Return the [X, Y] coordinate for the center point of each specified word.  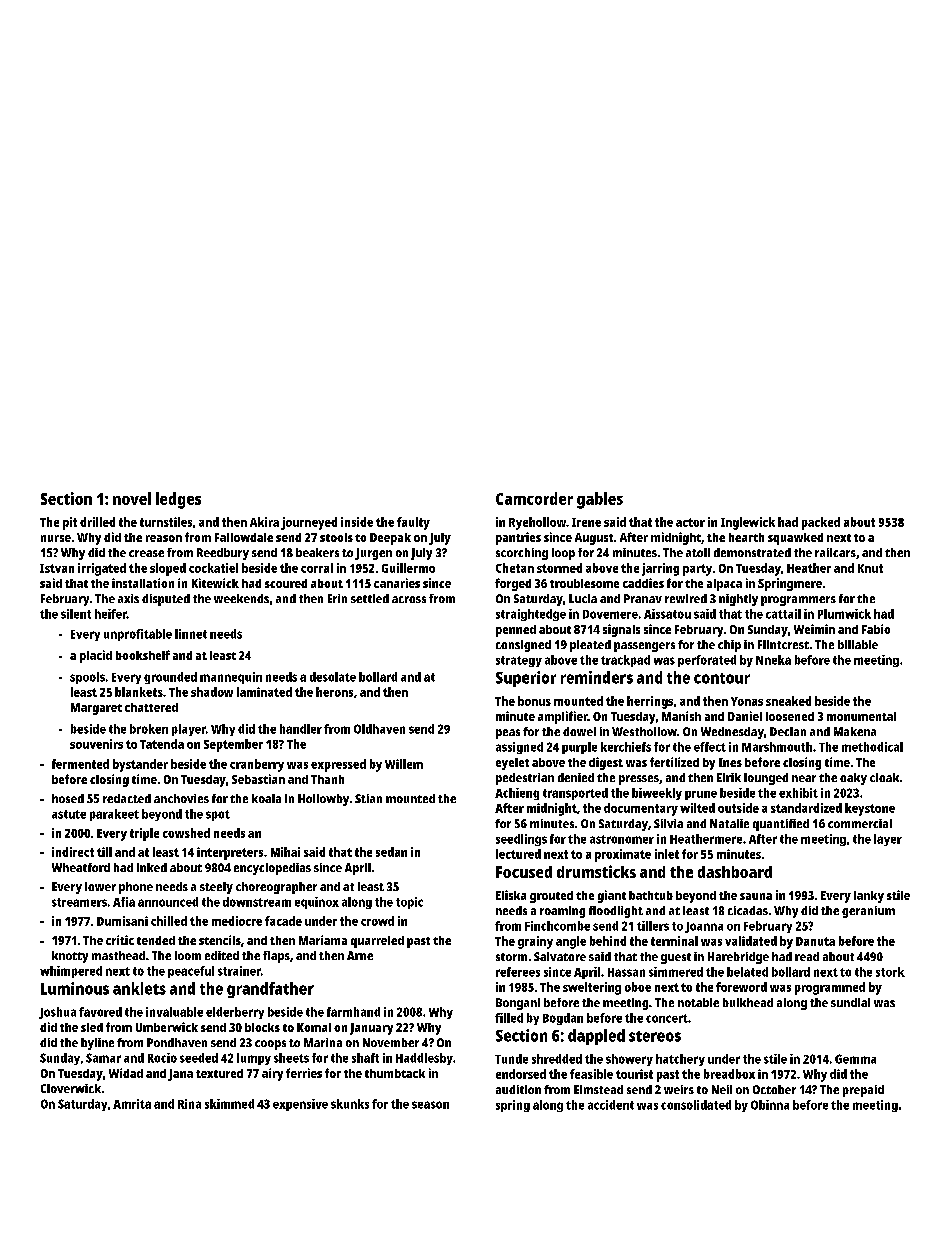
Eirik [729, 777]
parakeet [114, 815]
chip [729, 646]
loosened [790, 716]
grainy [535, 942]
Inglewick [748, 523]
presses [639, 780]
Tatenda [162, 744]
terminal [674, 941]
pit [70, 523]
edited [222, 955]
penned [516, 631]
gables [600, 500]
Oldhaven [379, 729]
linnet [191, 634]
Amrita [132, 1104]
